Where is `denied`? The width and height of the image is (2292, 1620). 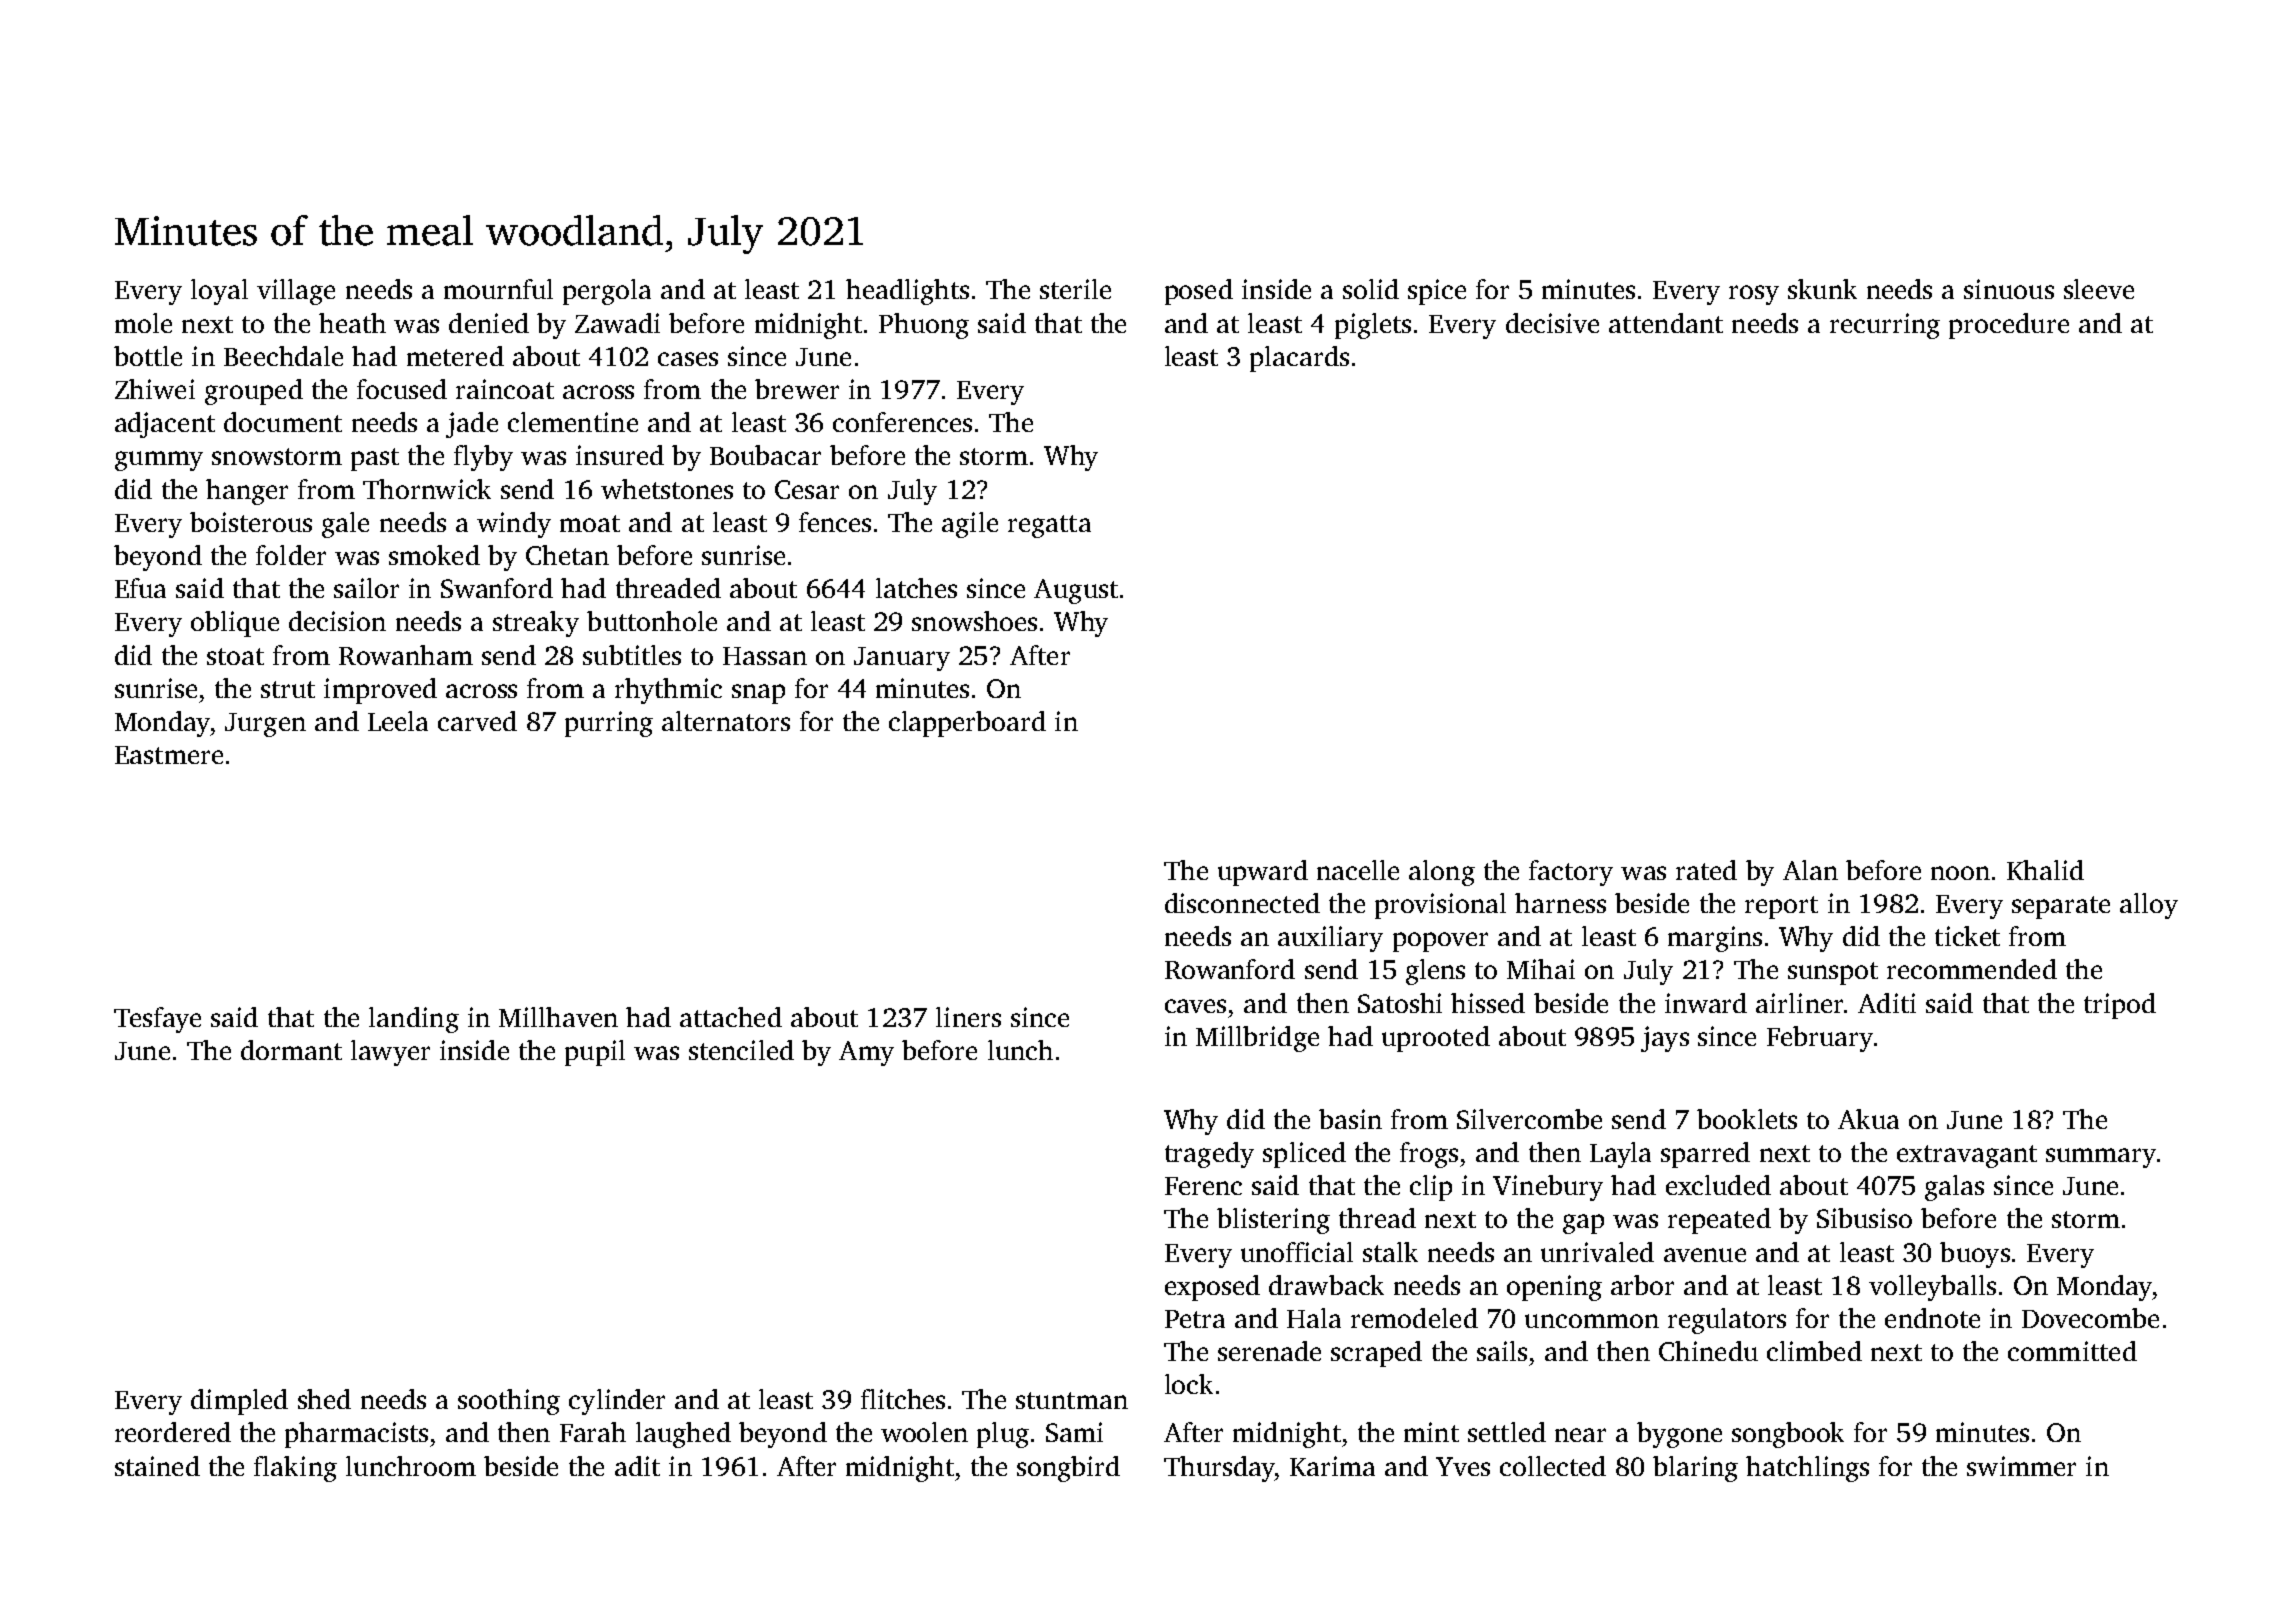 denied is located at coordinates (489, 323).
